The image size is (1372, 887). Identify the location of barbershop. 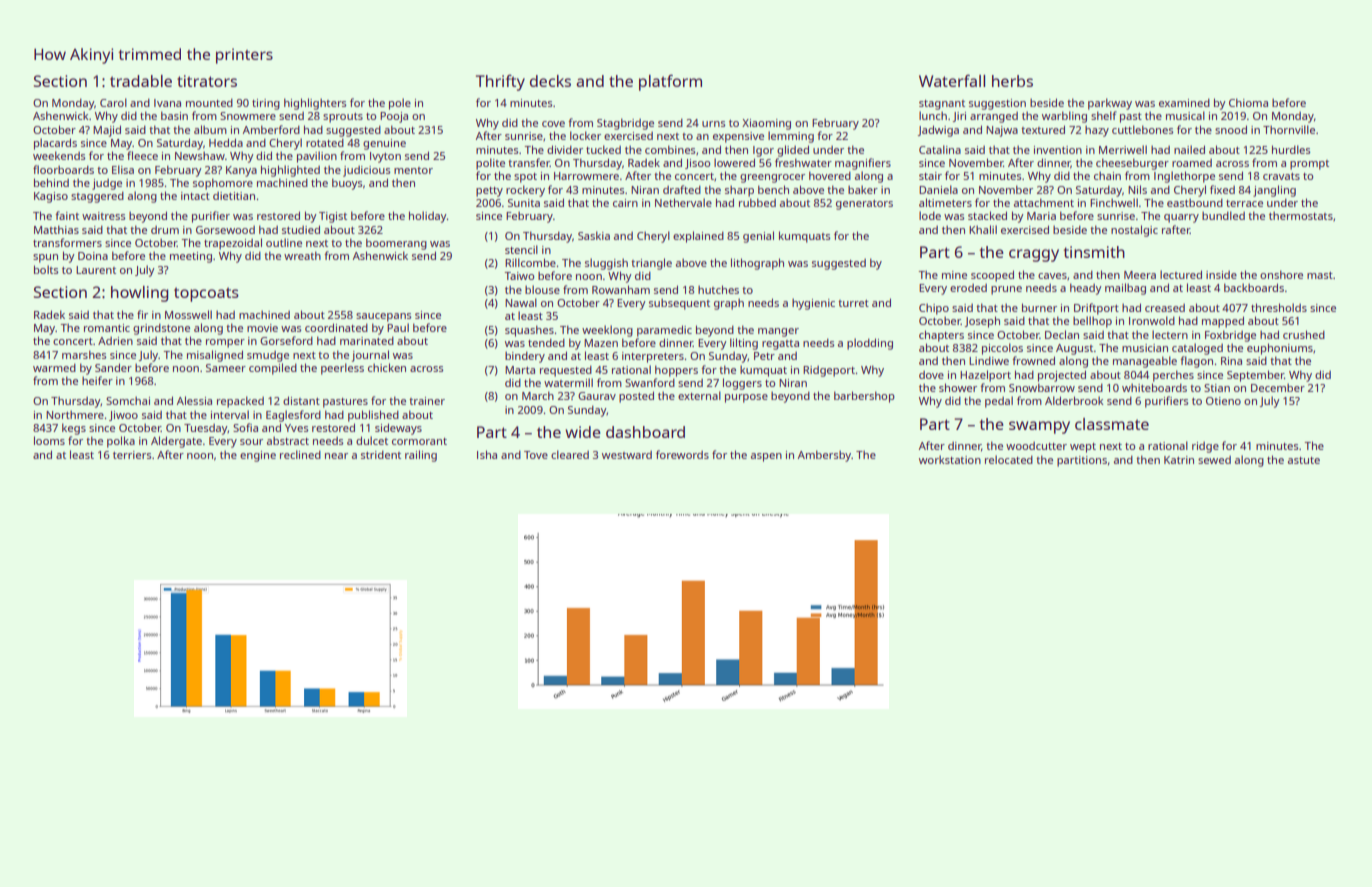
(864, 397).
